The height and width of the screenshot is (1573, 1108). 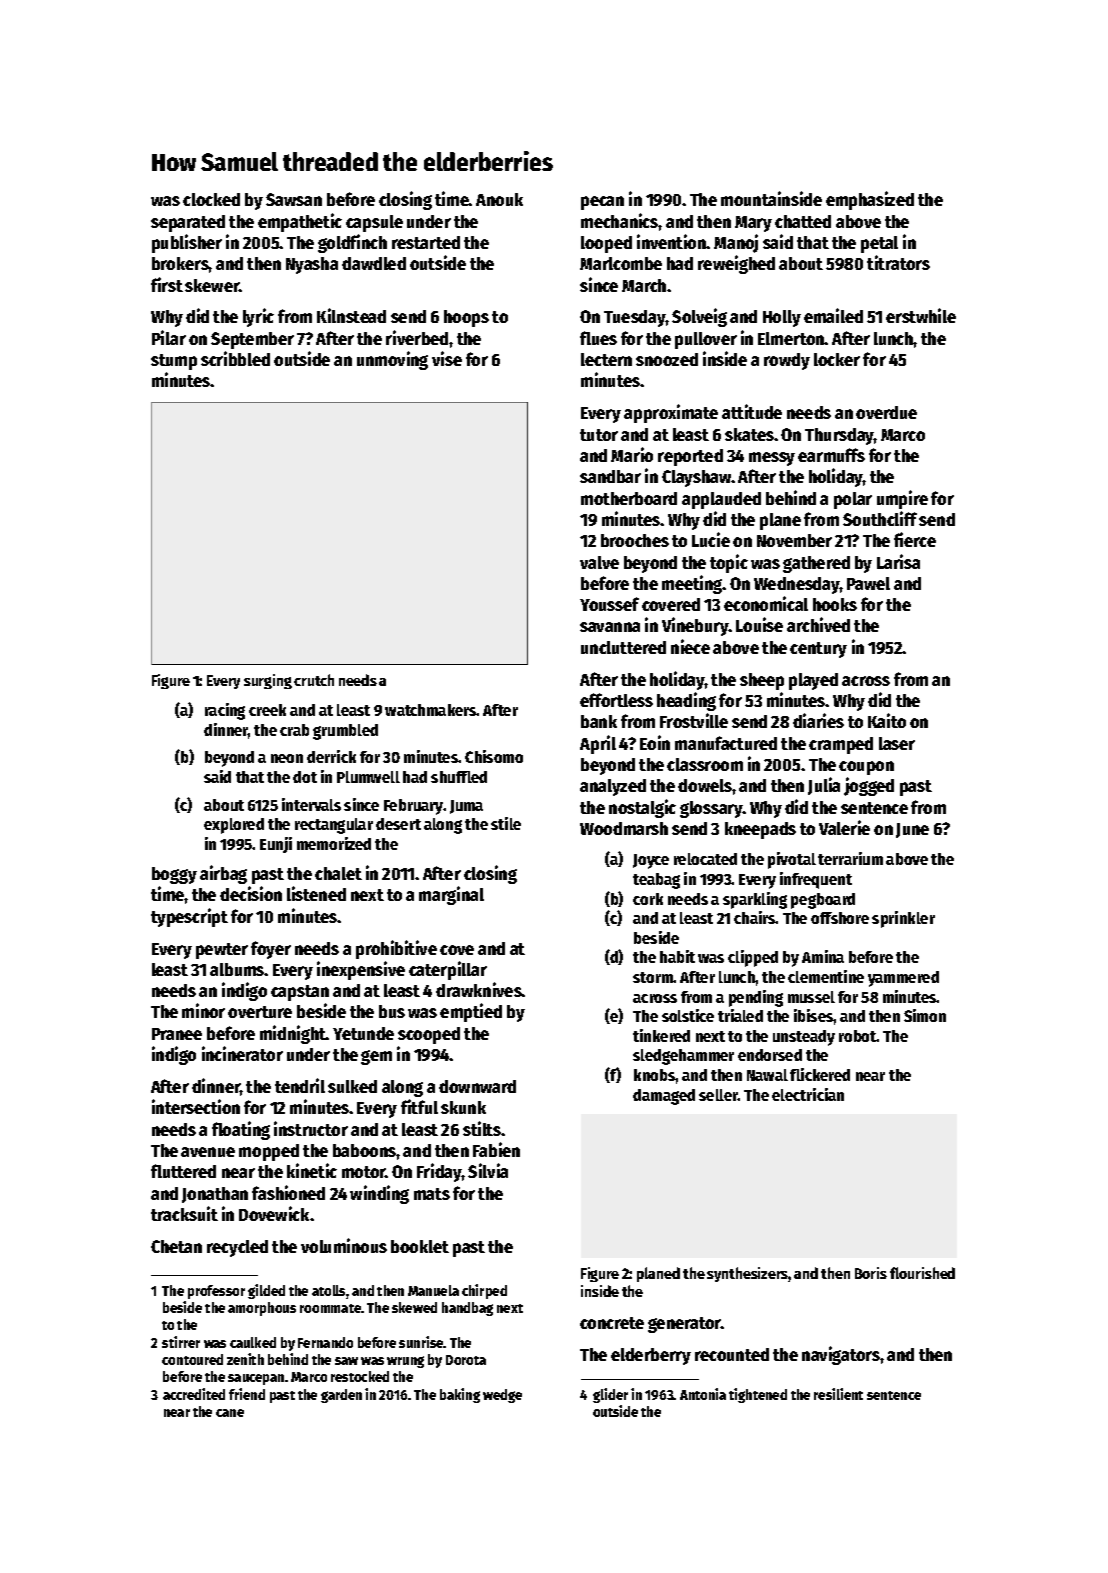 I want to click on cane, so click(x=230, y=1413).
